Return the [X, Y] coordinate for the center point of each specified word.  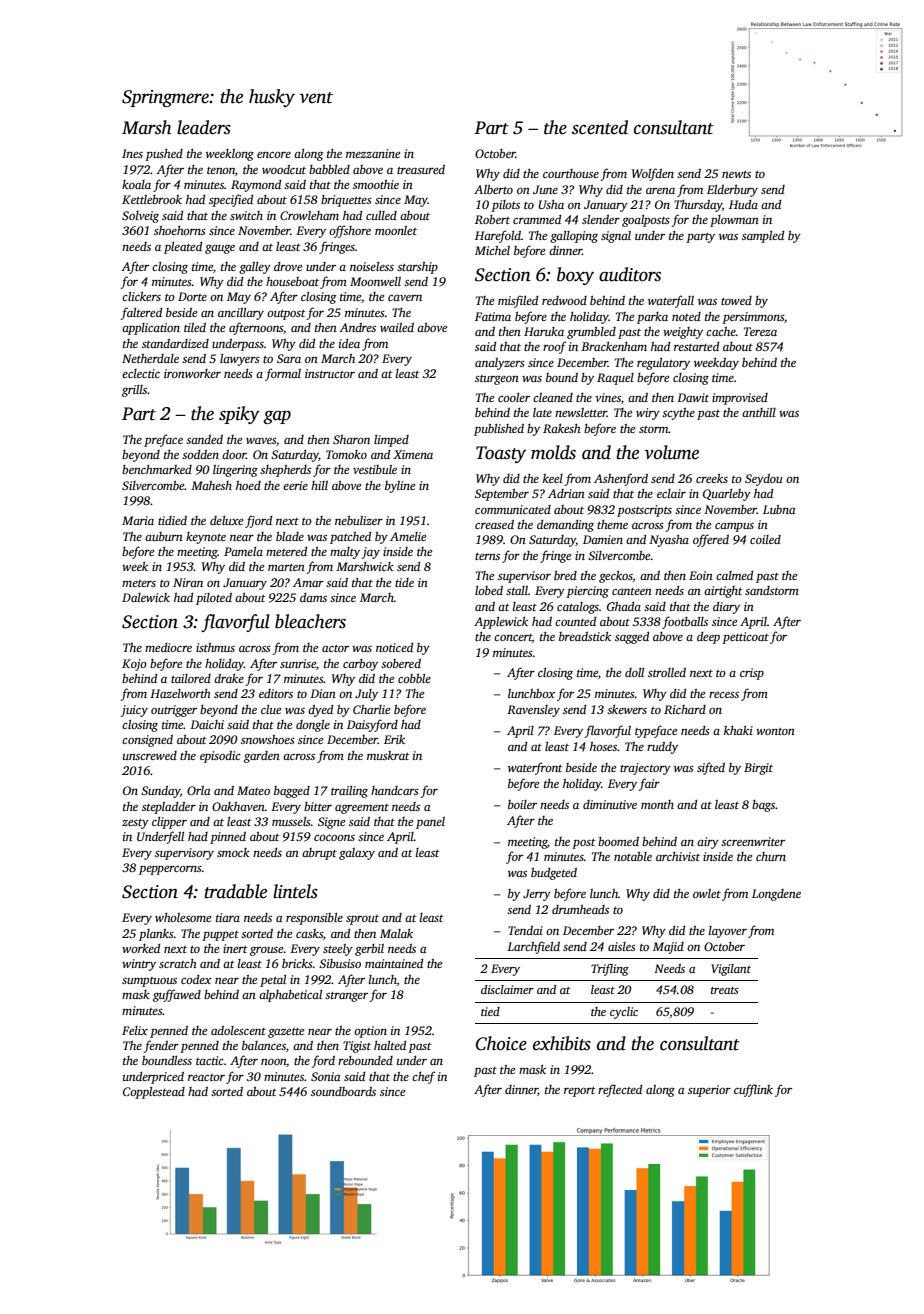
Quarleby [727, 495]
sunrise [298, 663]
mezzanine [373, 153]
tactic [210, 1060]
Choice [501, 1043]
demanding [565, 526]
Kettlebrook [152, 199]
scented [600, 127]
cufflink [753, 1090]
